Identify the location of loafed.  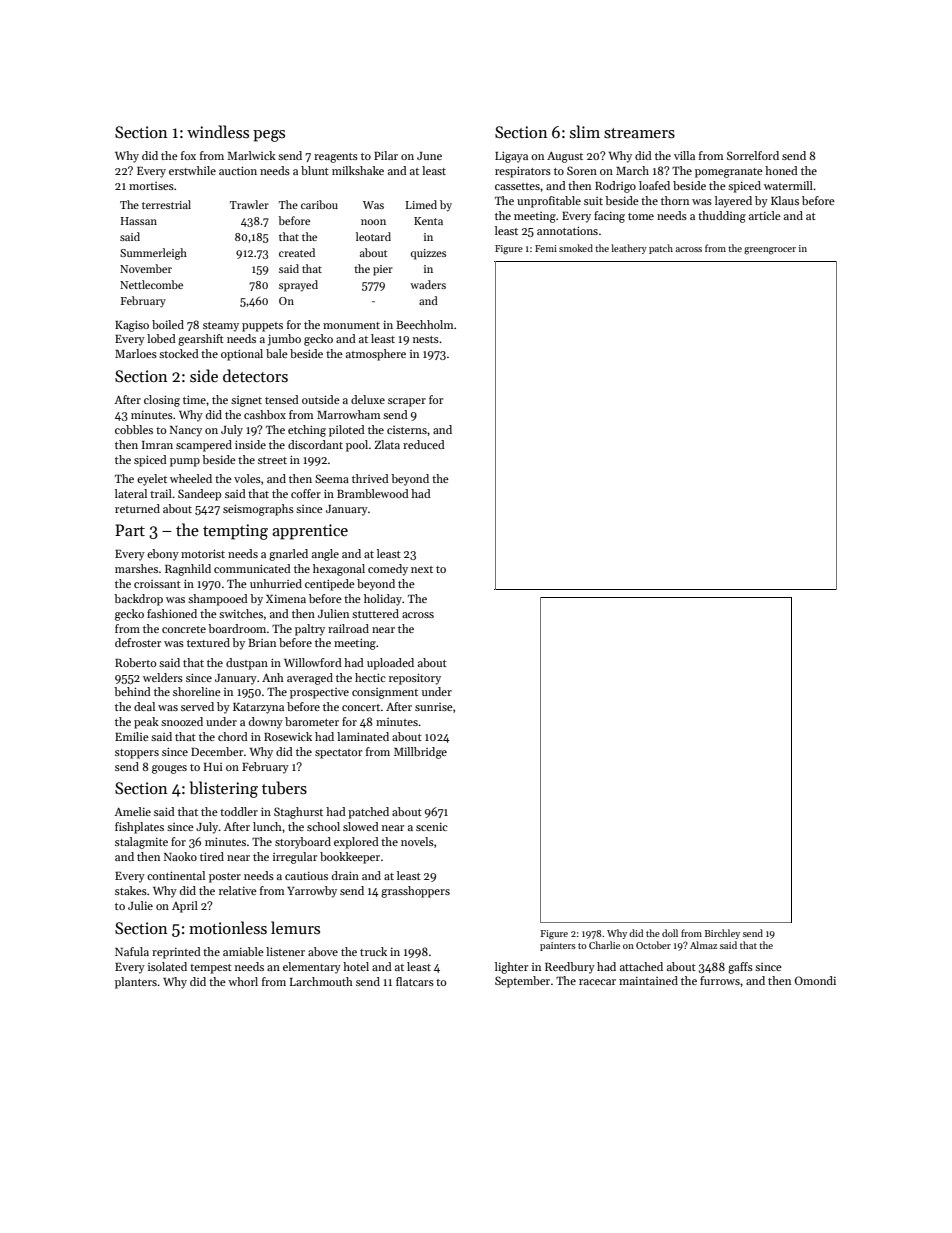
(654, 185).
